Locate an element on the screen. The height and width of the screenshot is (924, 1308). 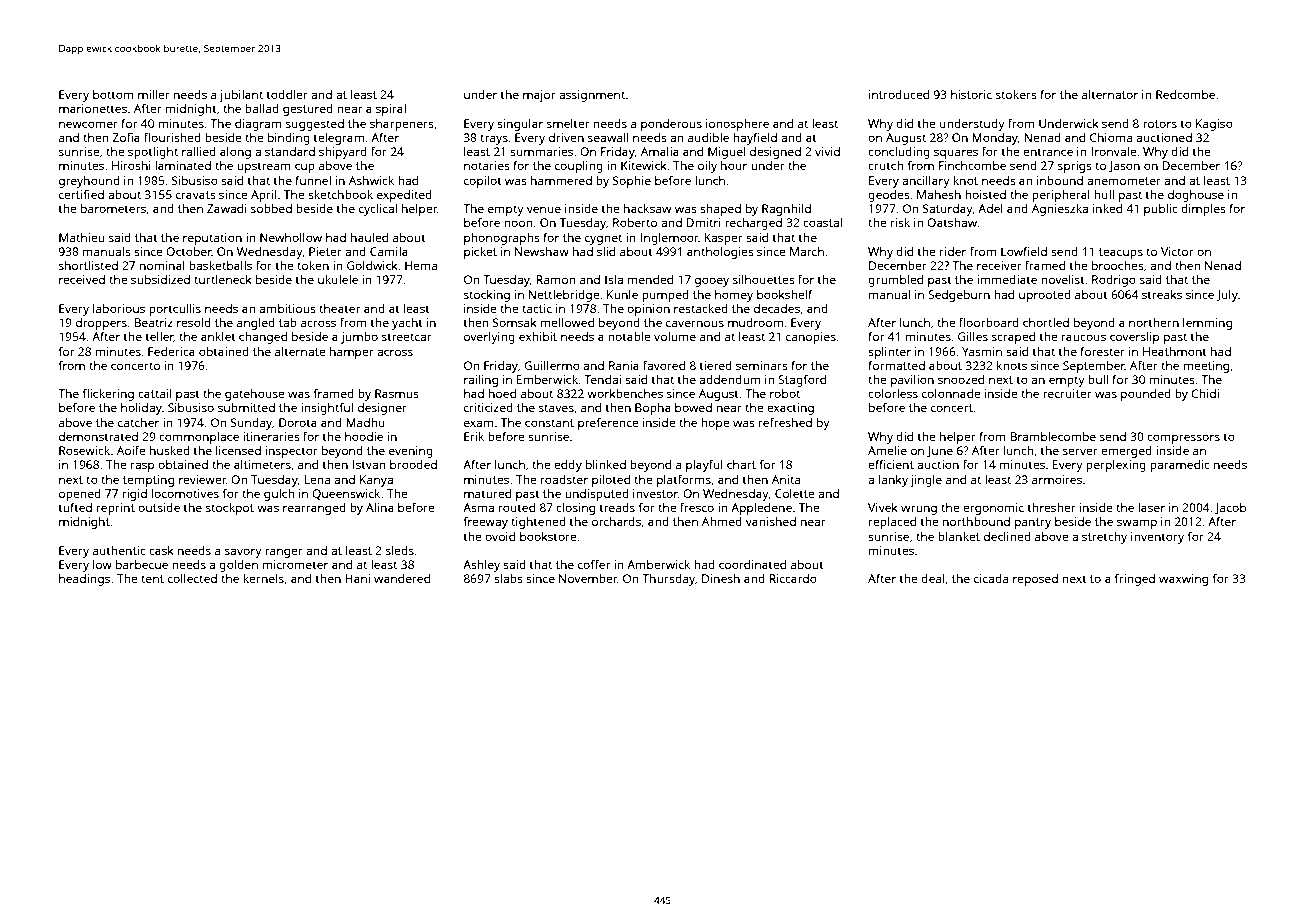
ionosphere is located at coordinates (737, 125).
